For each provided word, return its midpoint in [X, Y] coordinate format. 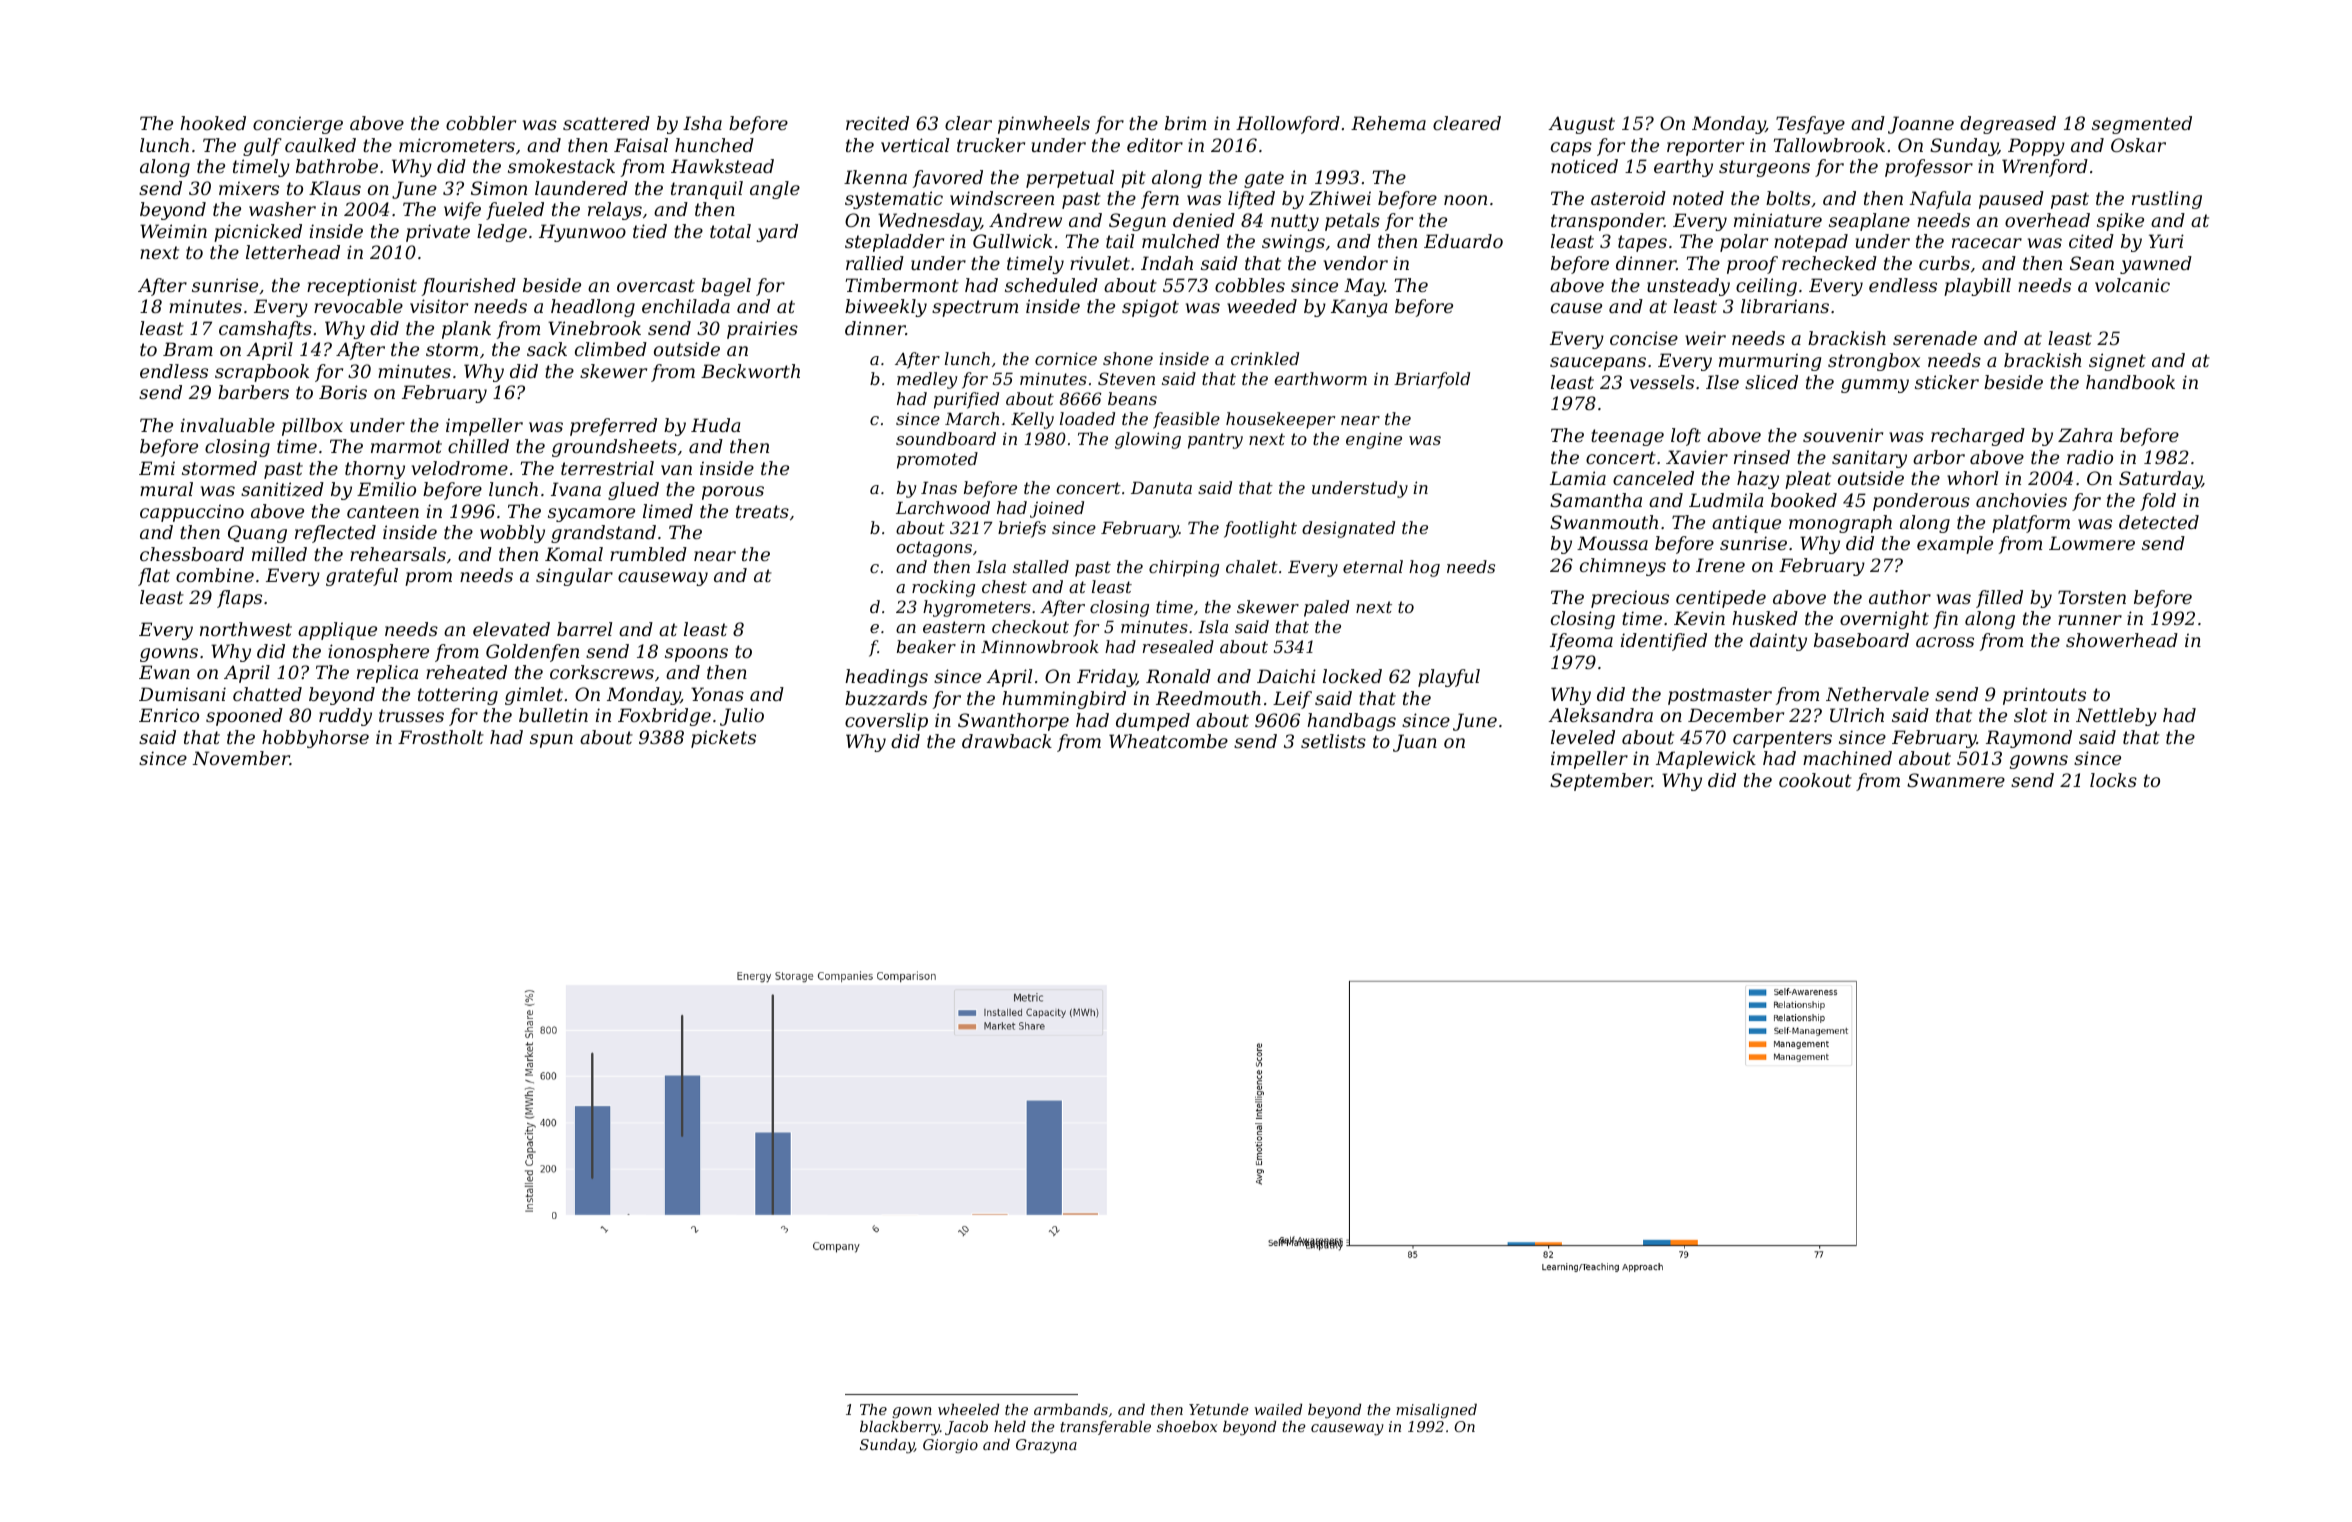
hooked [213, 123]
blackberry [900, 1428]
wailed [1278, 1409]
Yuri [2166, 241]
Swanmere [1956, 780]
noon [1465, 200]
